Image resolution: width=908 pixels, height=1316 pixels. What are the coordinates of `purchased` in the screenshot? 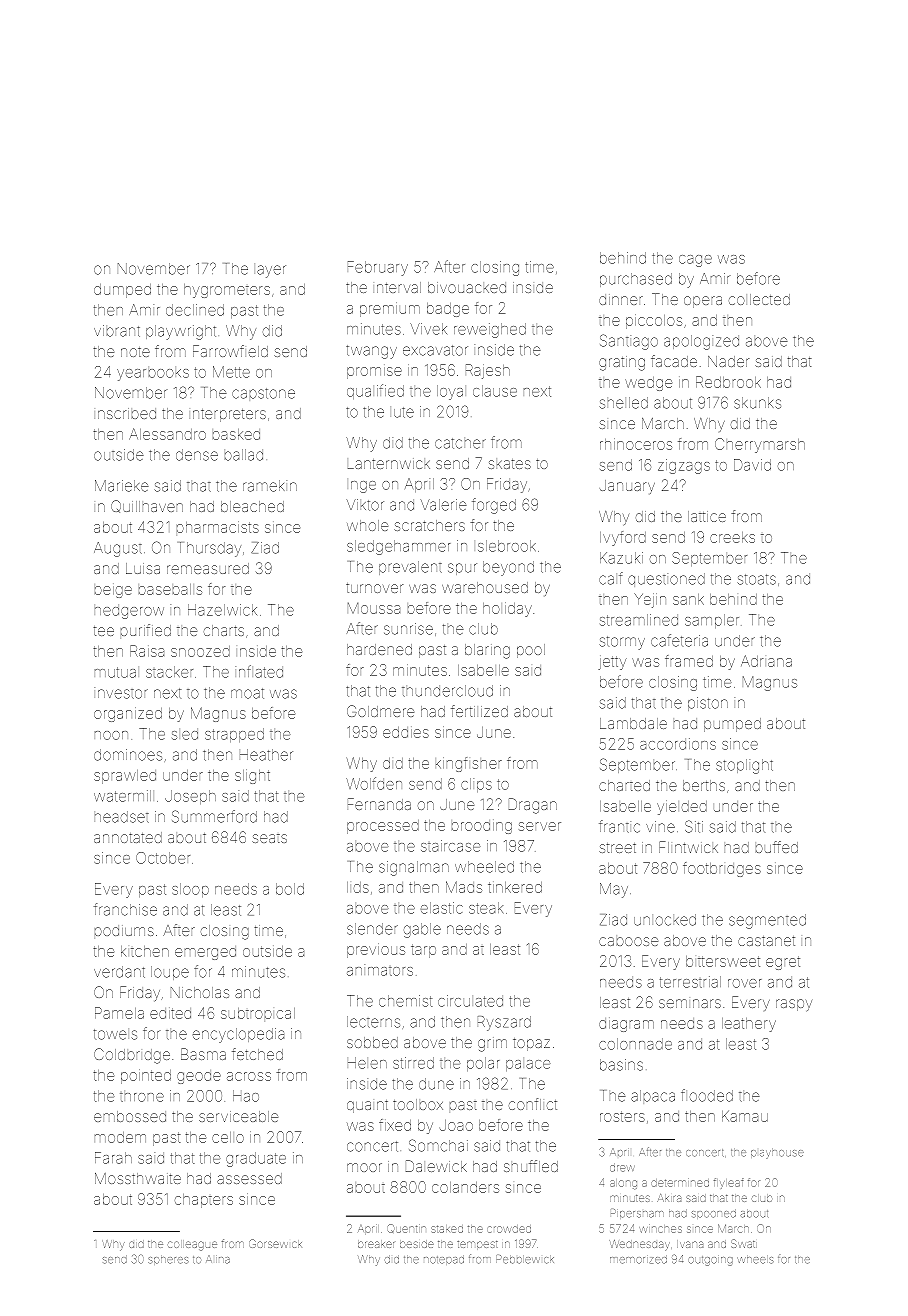 It's located at (636, 280).
